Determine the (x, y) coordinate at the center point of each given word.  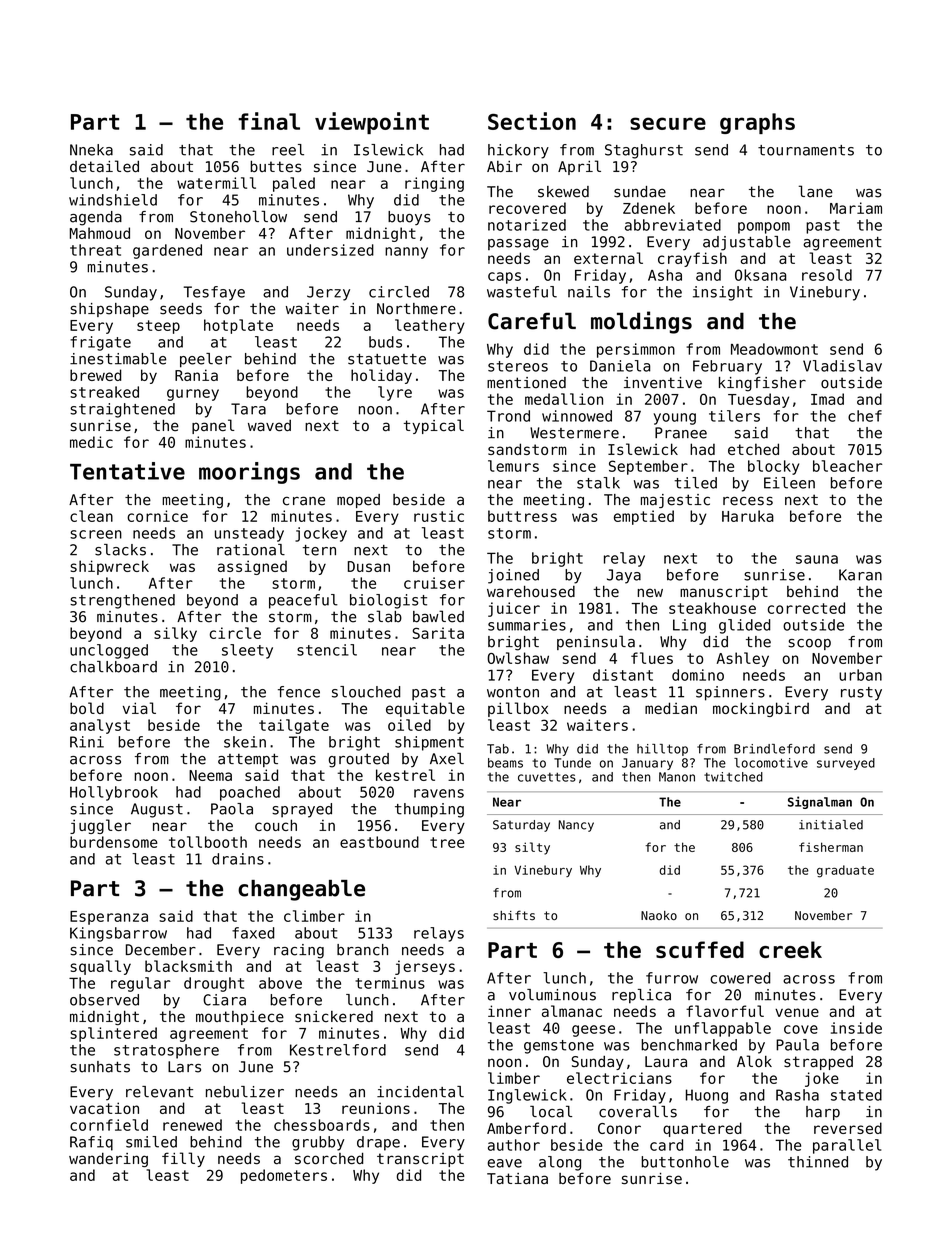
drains (238, 859)
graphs (757, 123)
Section (532, 121)
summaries (527, 625)
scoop (809, 644)
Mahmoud (100, 233)
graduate (845, 871)
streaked (104, 392)
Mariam (856, 208)
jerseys (425, 967)
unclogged (109, 651)
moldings (641, 322)
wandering (108, 1160)
